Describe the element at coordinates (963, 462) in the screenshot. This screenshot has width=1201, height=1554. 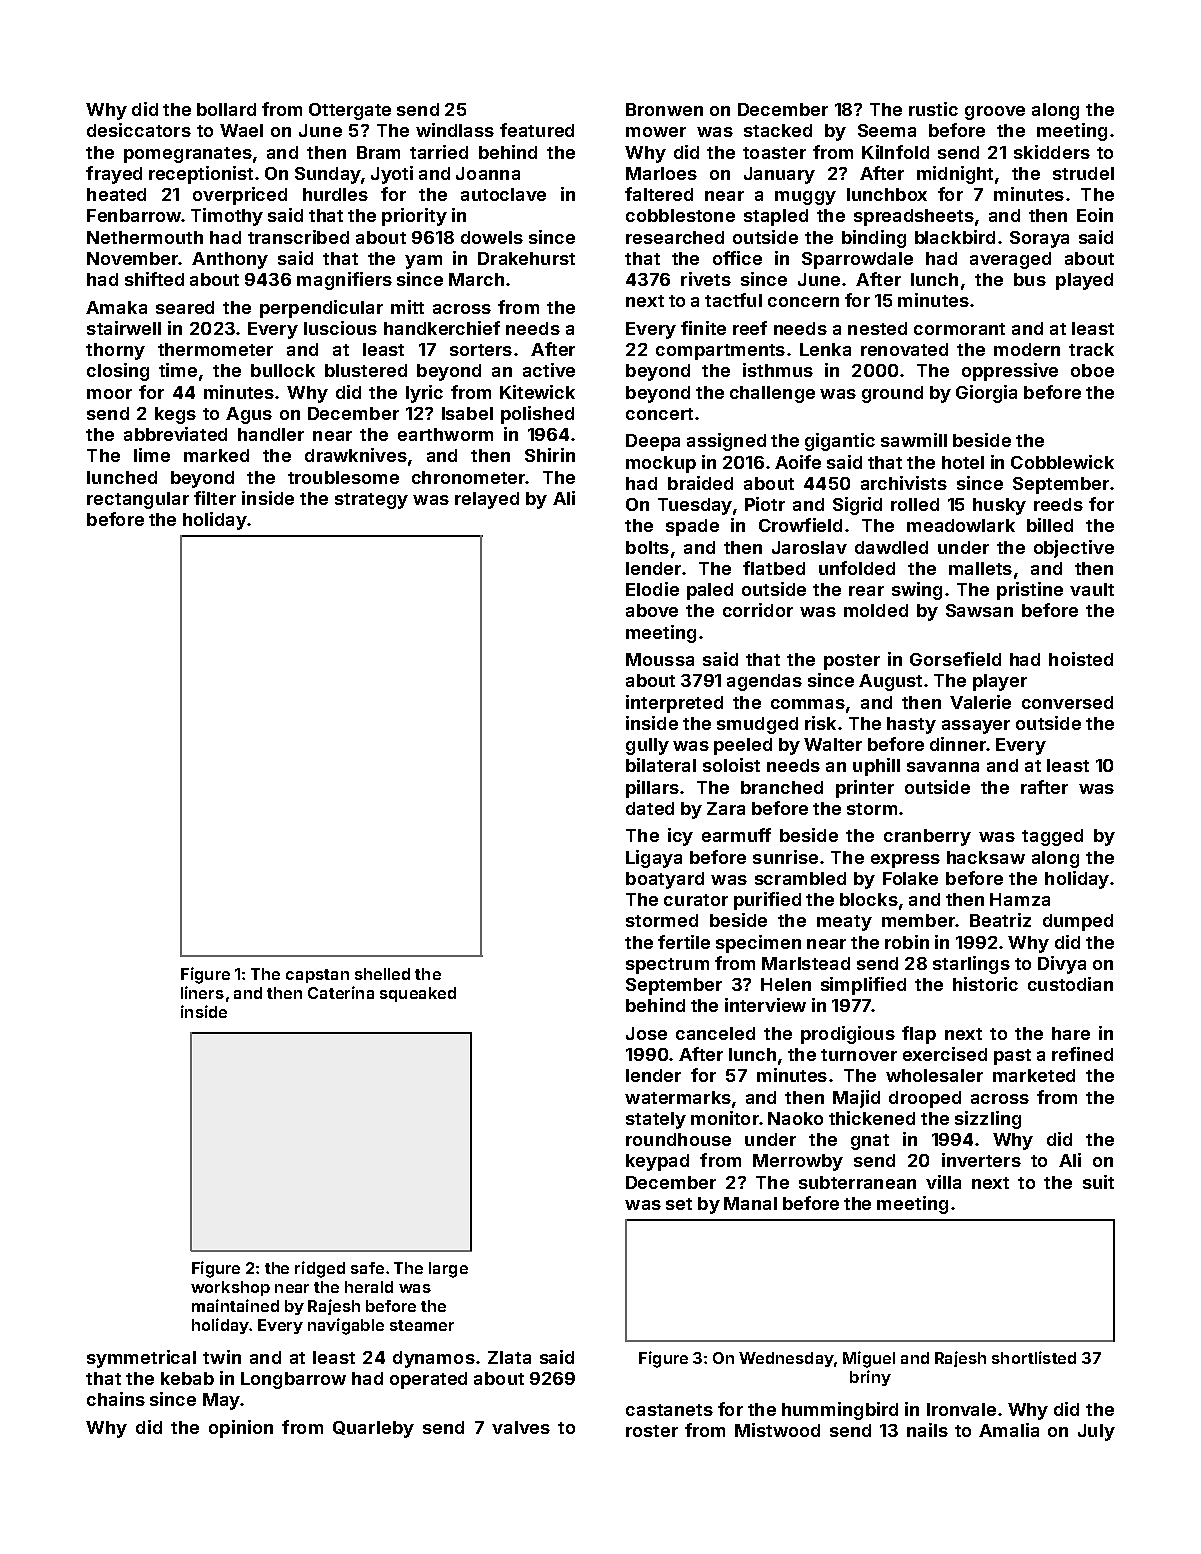
I see `hotel` at that location.
